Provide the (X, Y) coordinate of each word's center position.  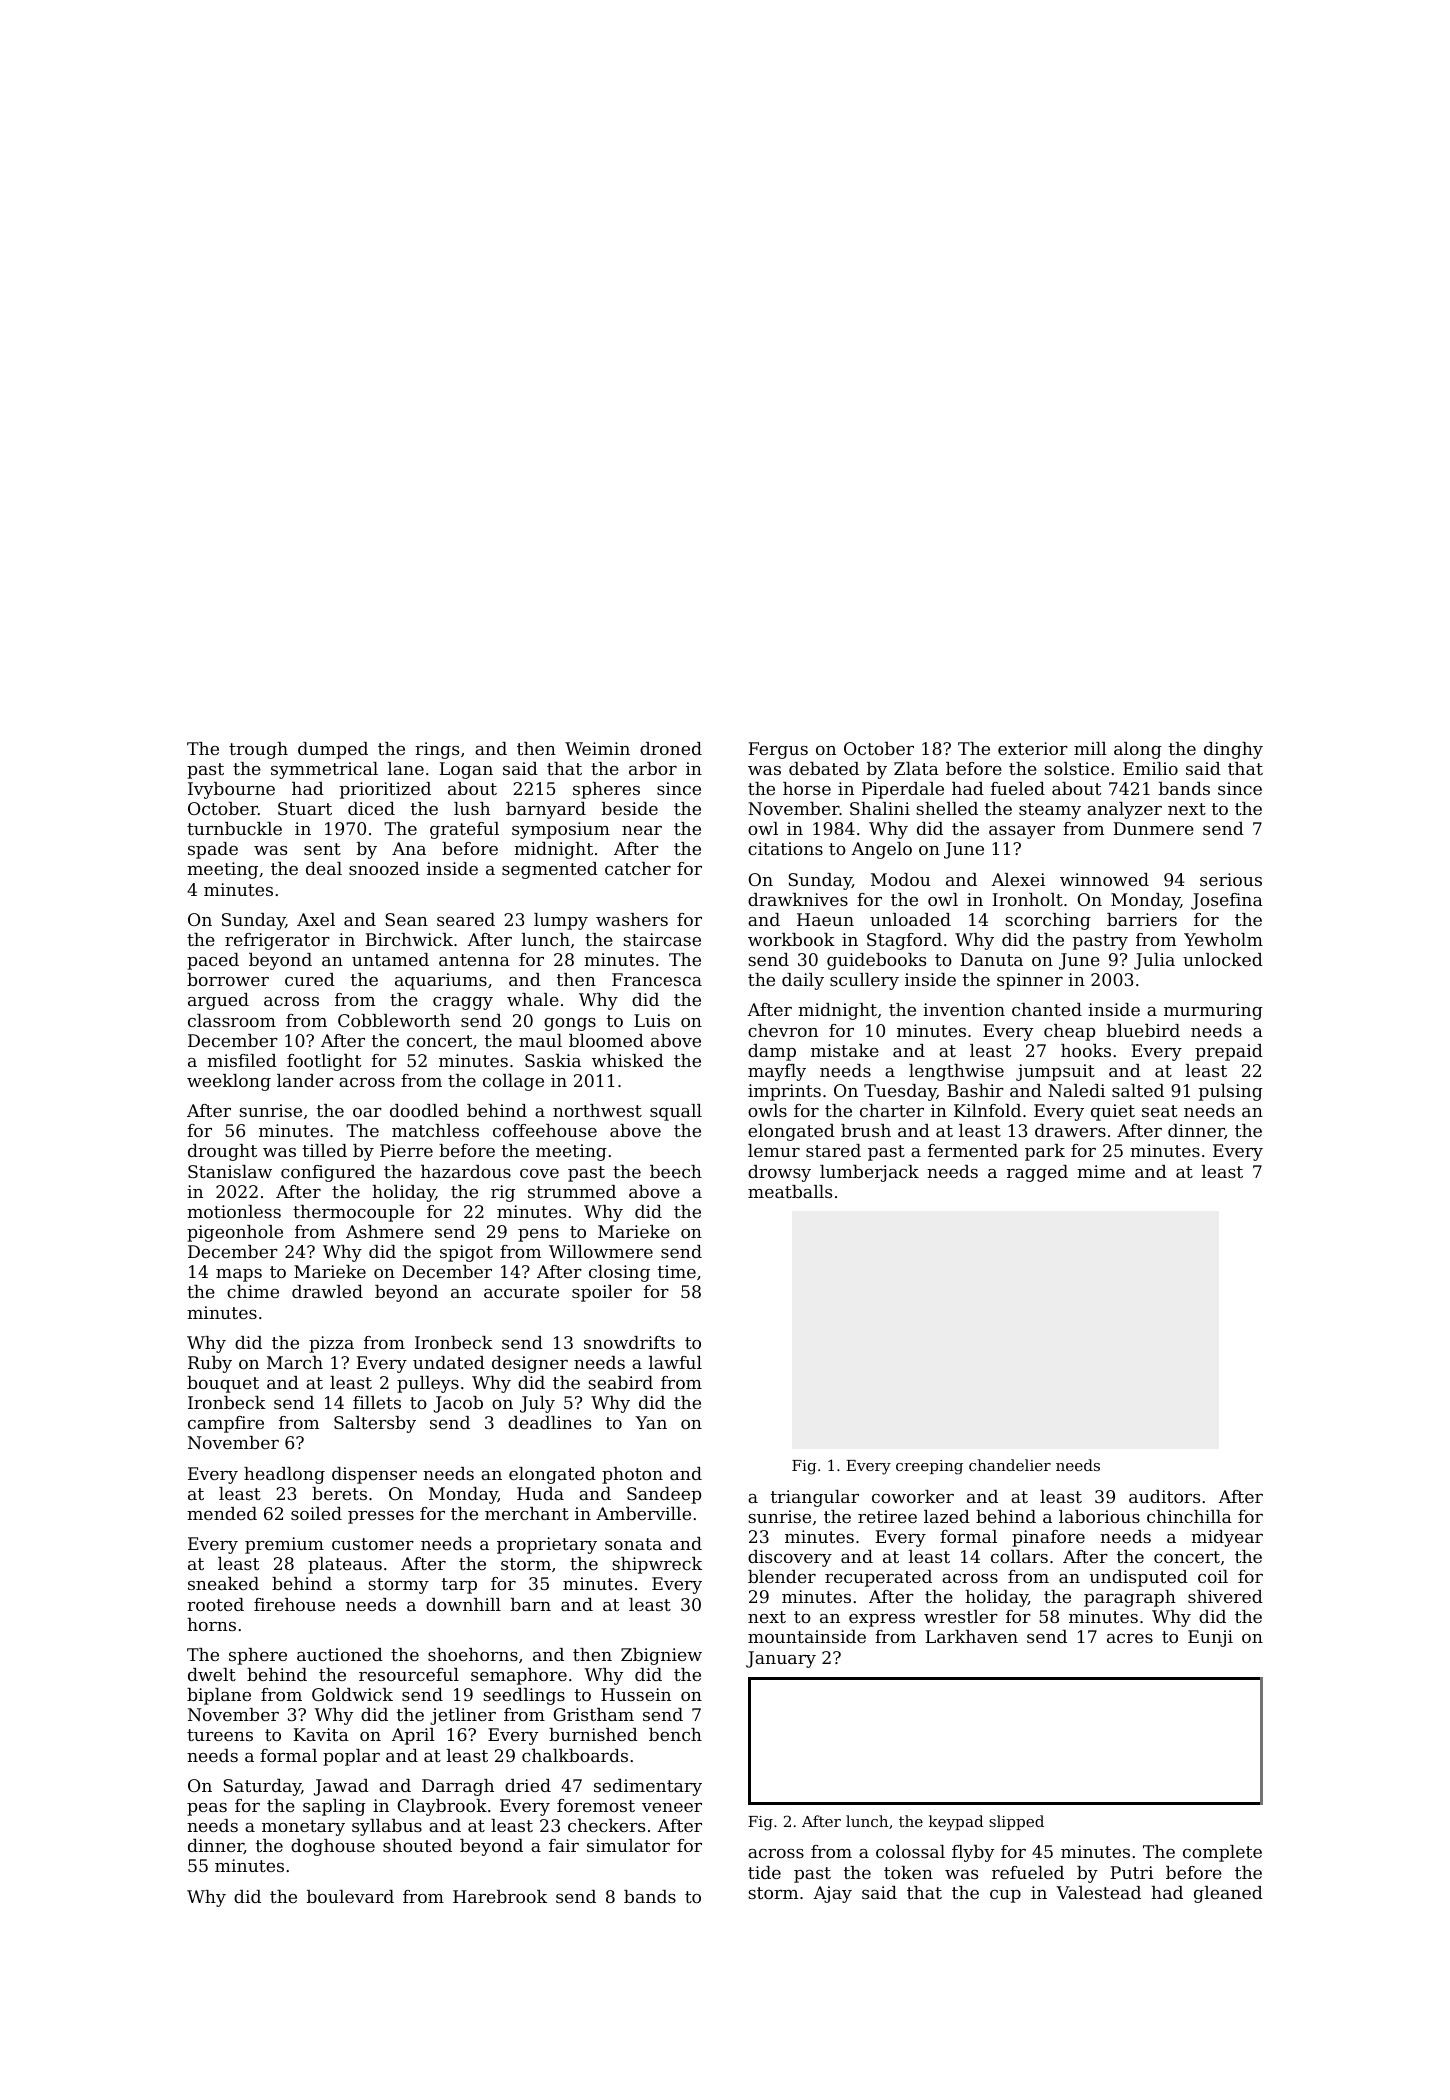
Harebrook (500, 1896)
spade (213, 850)
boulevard (350, 1896)
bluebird (1143, 1030)
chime (253, 1291)
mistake (845, 1050)
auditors (1164, 1496)
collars (1019, 1556)
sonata (633, 1544)
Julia (1154, 961)
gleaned (1228, 1894)
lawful (675, 1362)
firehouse (294, 1604)
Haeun (825, 919)
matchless (435, 1130)
